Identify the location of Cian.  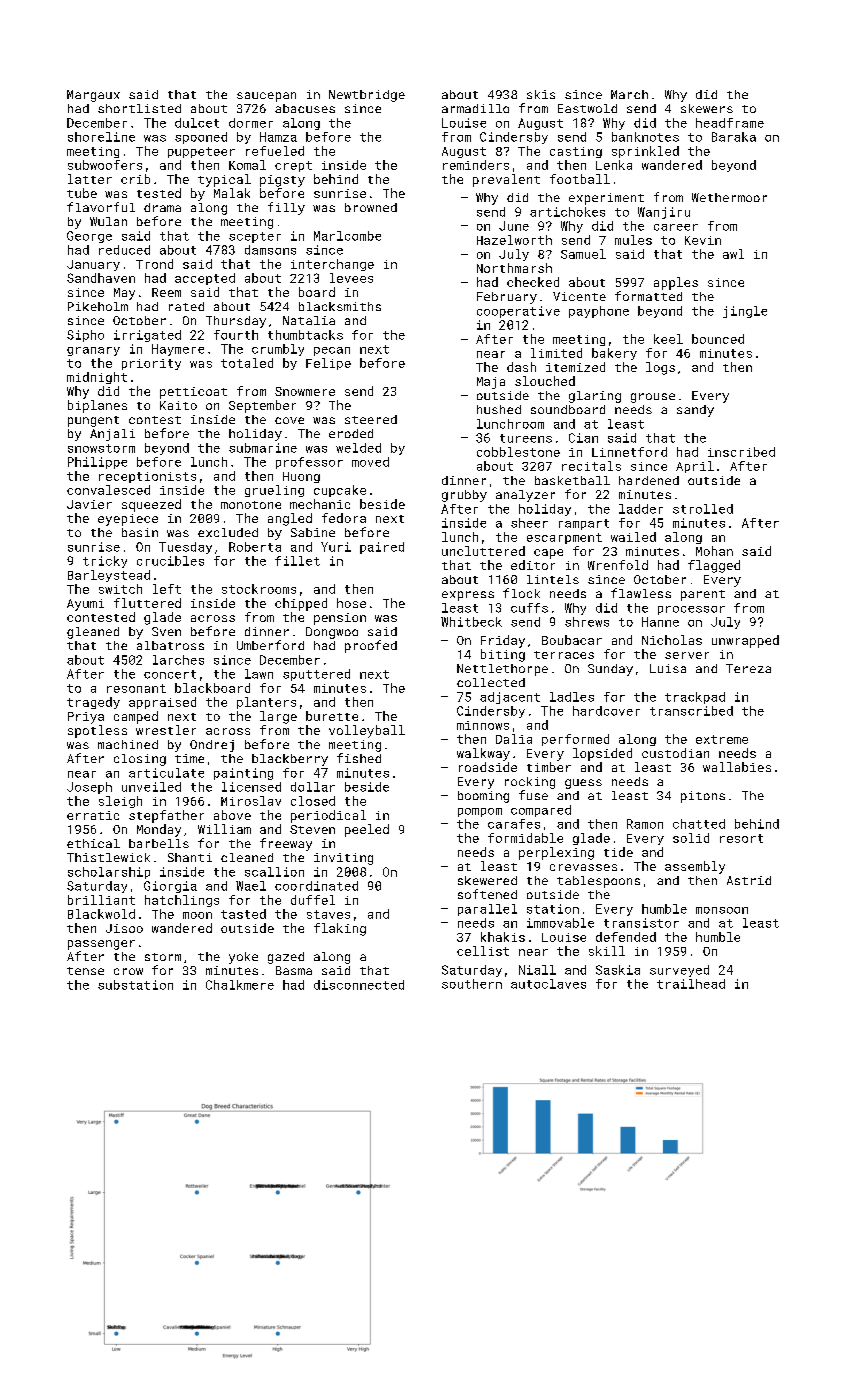
(583, 438).
